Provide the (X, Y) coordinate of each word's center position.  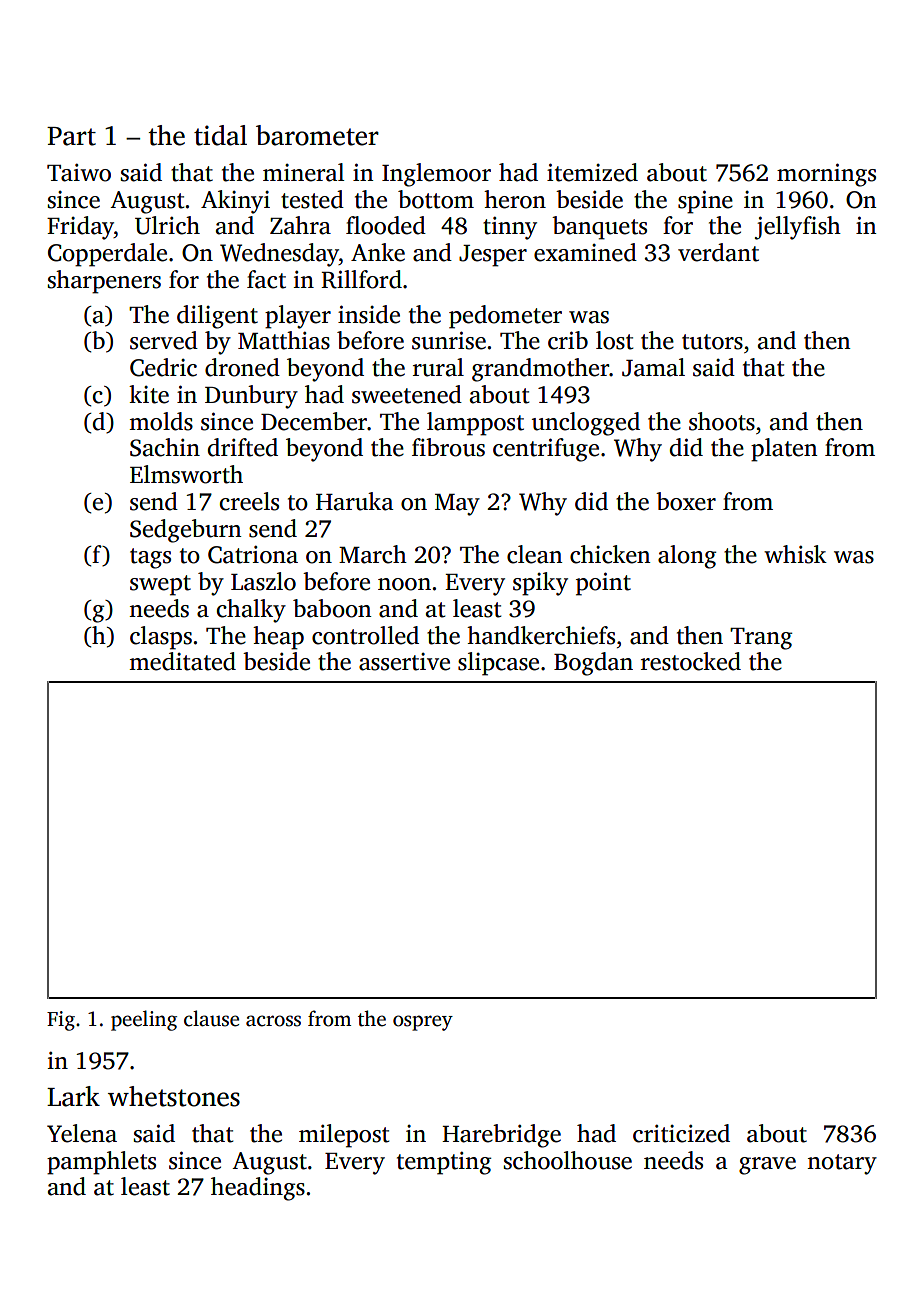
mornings (826, 175)
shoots (722, 421)
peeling (144, 1020)
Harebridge (501, 1136)
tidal (220, 135)
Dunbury (251, 397)
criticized (681, 1133)
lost (615, 340)
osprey (423, 1023)
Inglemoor (436, 175)
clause (211, 1018)
